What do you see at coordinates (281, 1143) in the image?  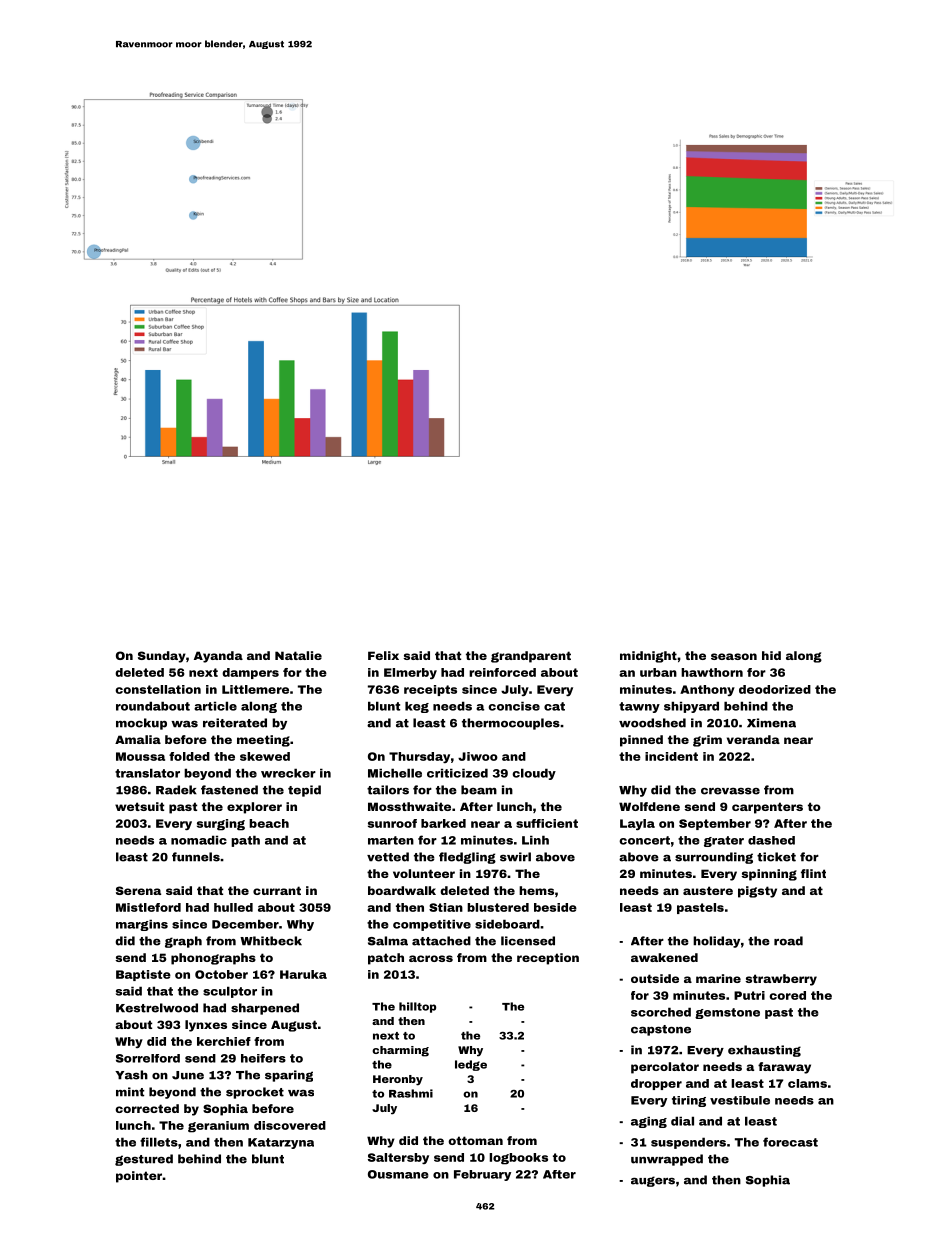 I see `Katarzyna` at bounding box center [281, 1143].
